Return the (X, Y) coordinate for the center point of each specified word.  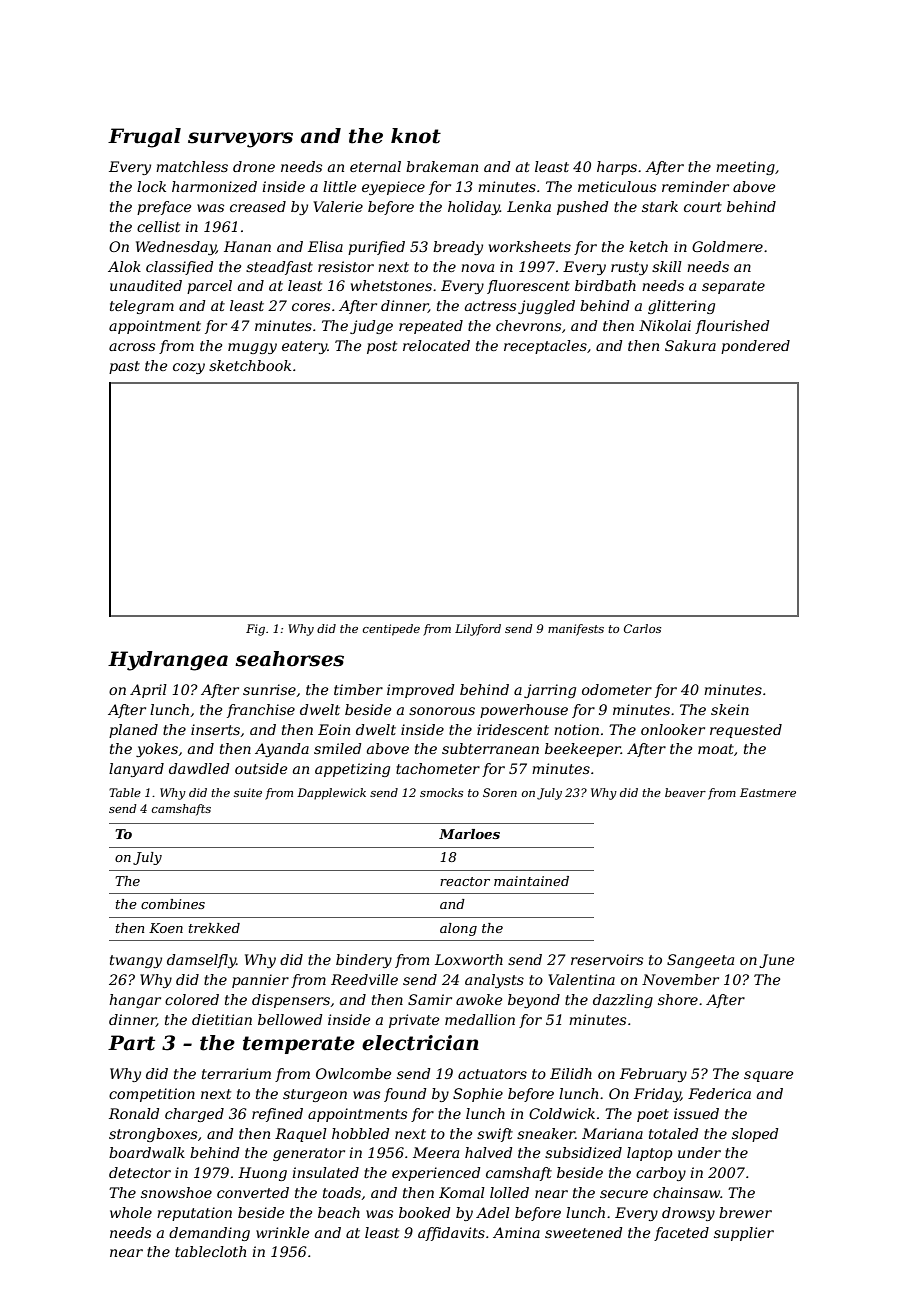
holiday (474, 208)
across (132, 347)
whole (131, 1212)
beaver (685, 792)
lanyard (136, 770)
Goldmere (727, 246)
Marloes (469, 834)
